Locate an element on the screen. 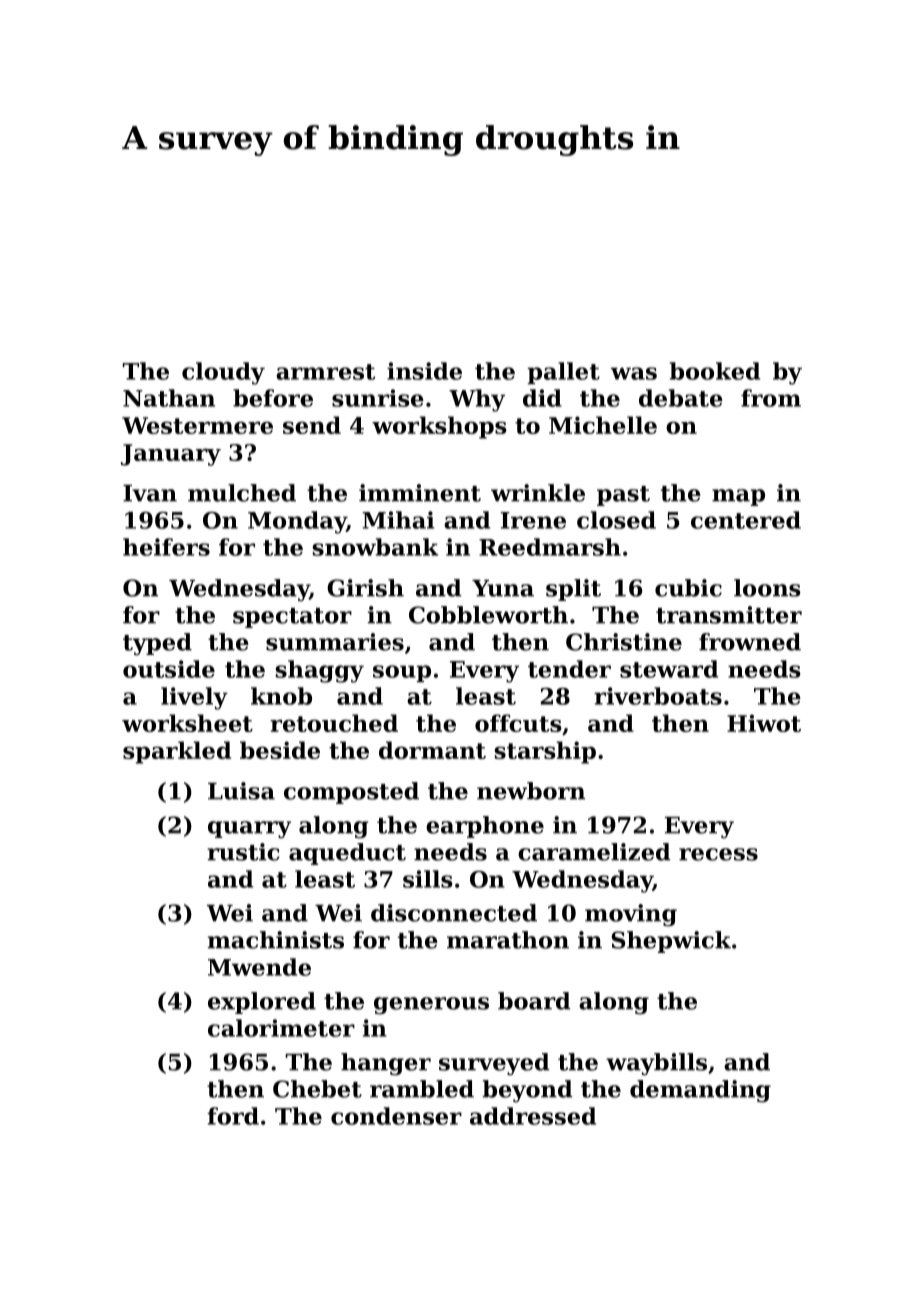 The image size is (924, 1311). Hiwot is located at coordinates (764, 723).
